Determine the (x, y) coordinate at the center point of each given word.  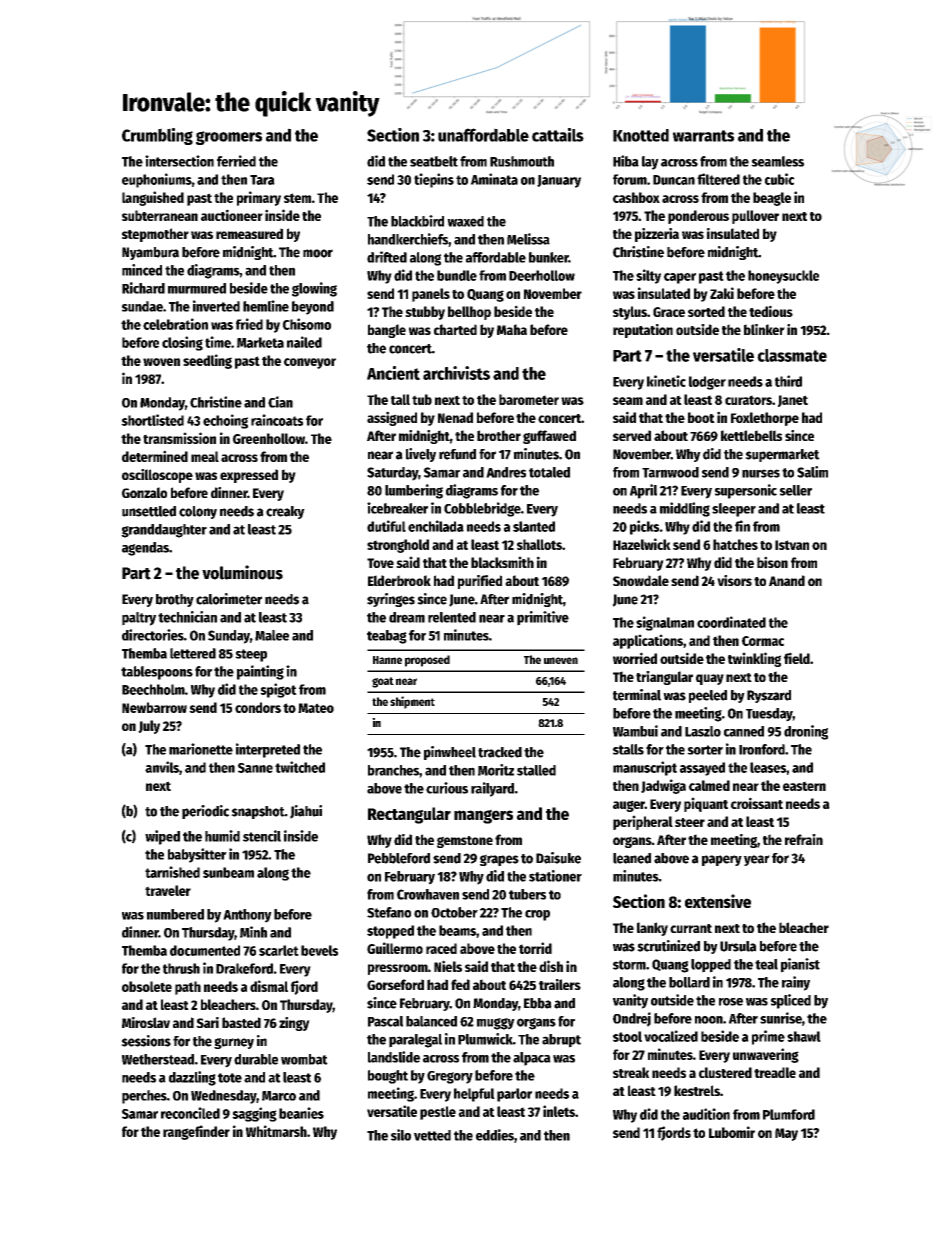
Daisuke (558, 858)
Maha (512, 329)
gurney (234, 1043)
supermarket (782, 455)
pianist (800, 965)
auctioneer (232, 215)
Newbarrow (154, 707)
